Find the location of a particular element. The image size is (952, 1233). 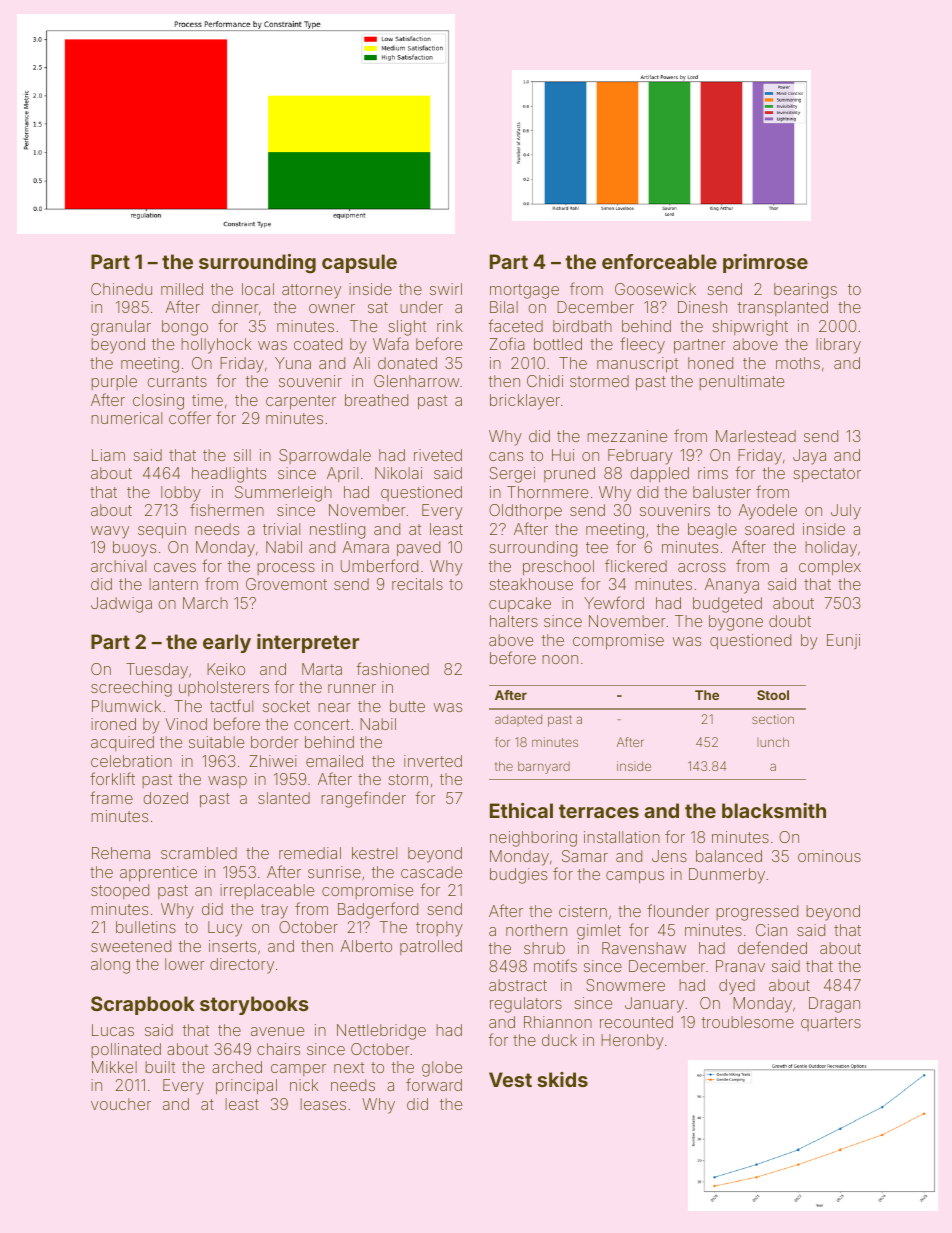

shrub is located at coordinates (544, 948).
